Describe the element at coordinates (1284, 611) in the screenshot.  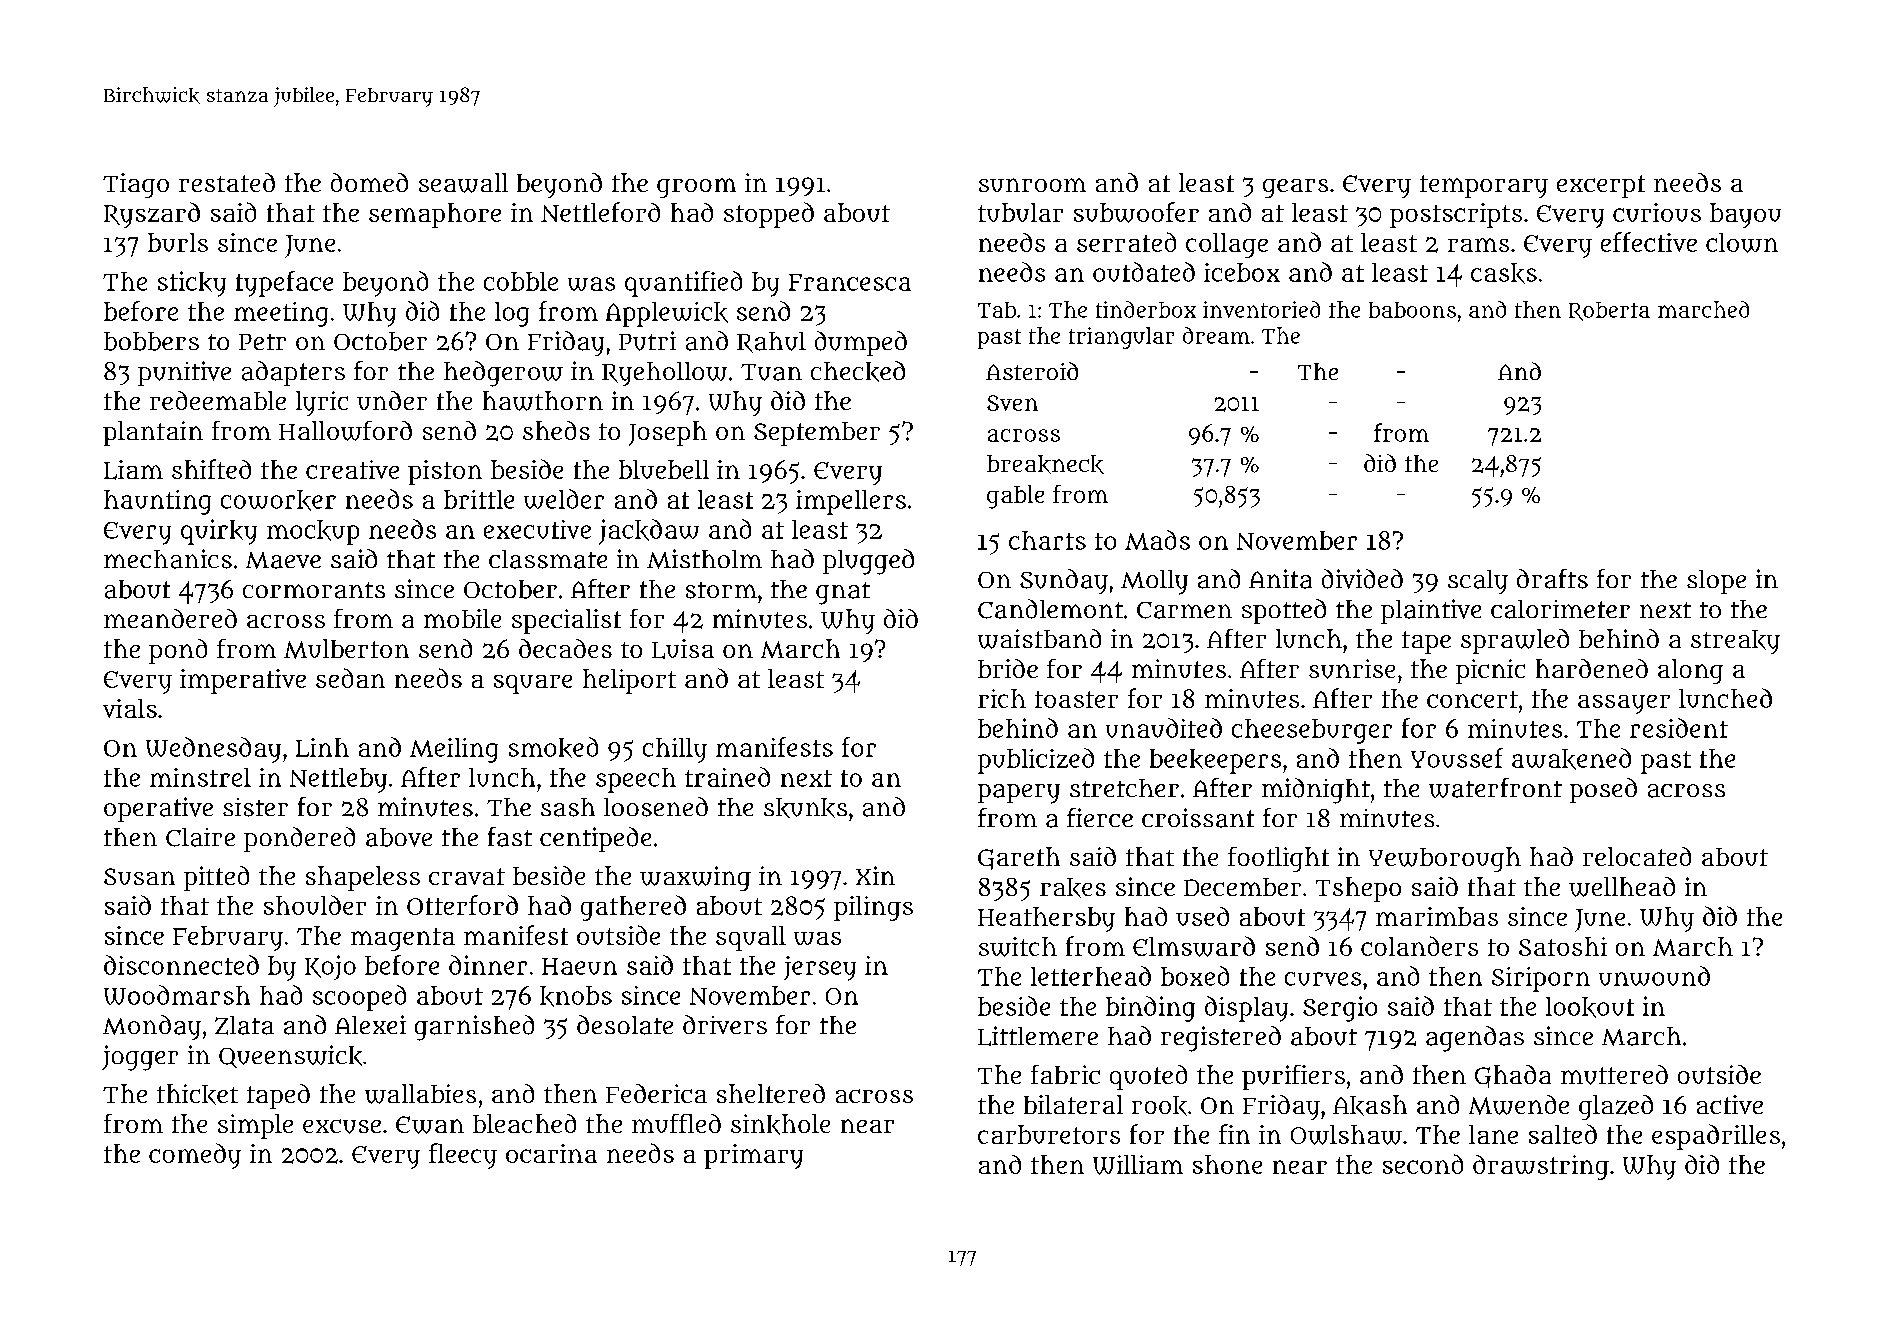
I see `spotted` at that location.
